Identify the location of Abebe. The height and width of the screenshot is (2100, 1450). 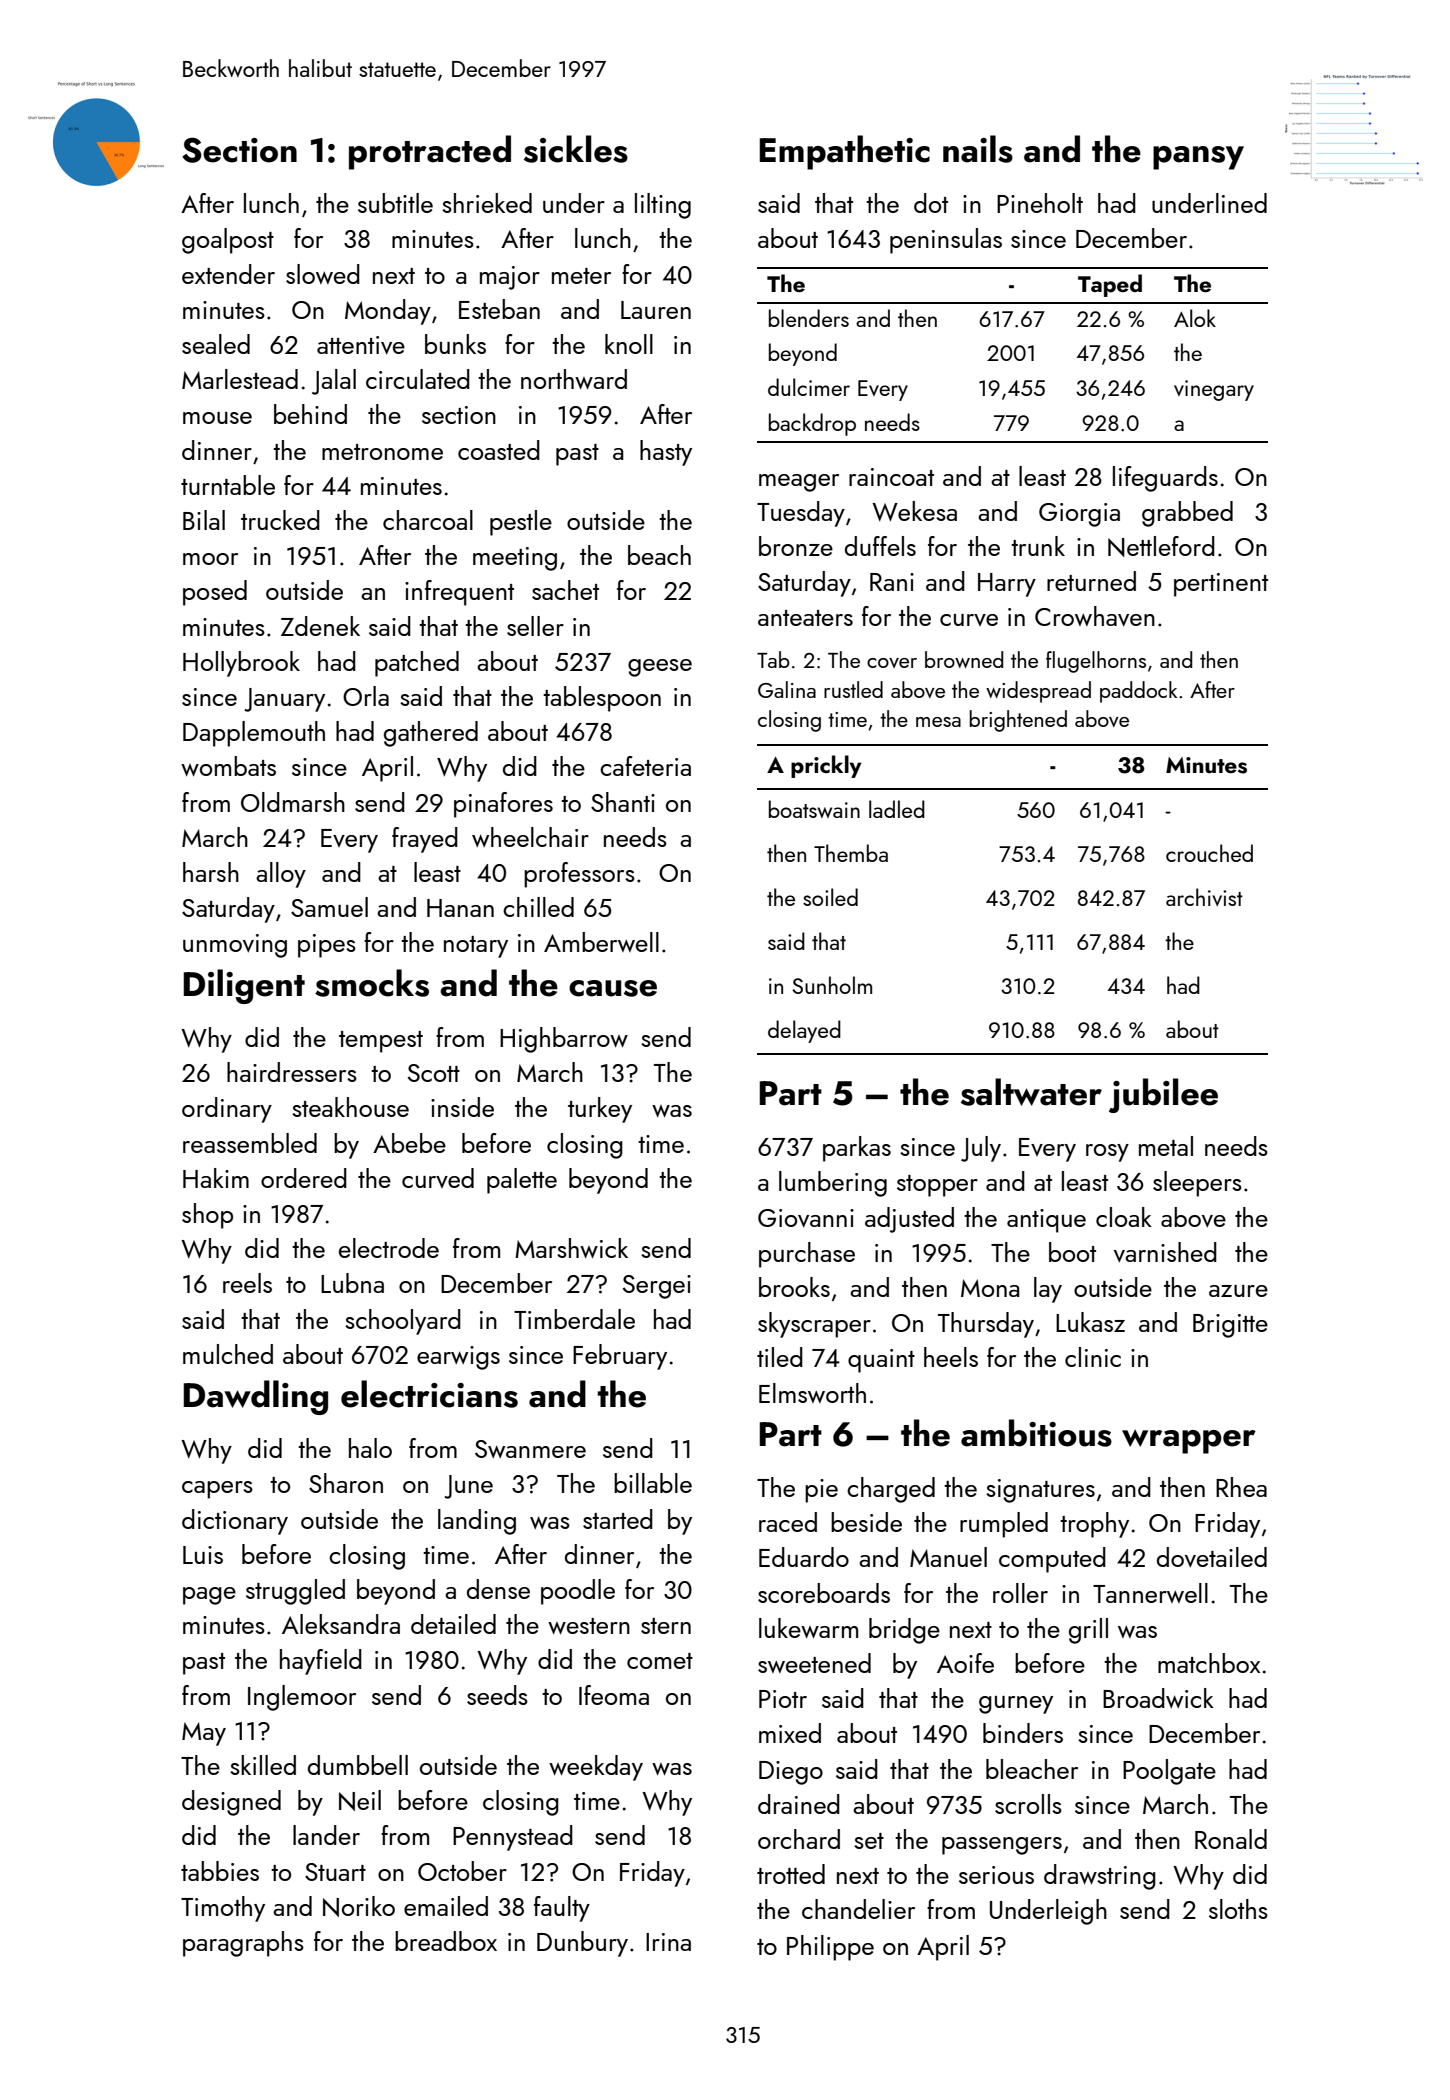
(409, 1143).
